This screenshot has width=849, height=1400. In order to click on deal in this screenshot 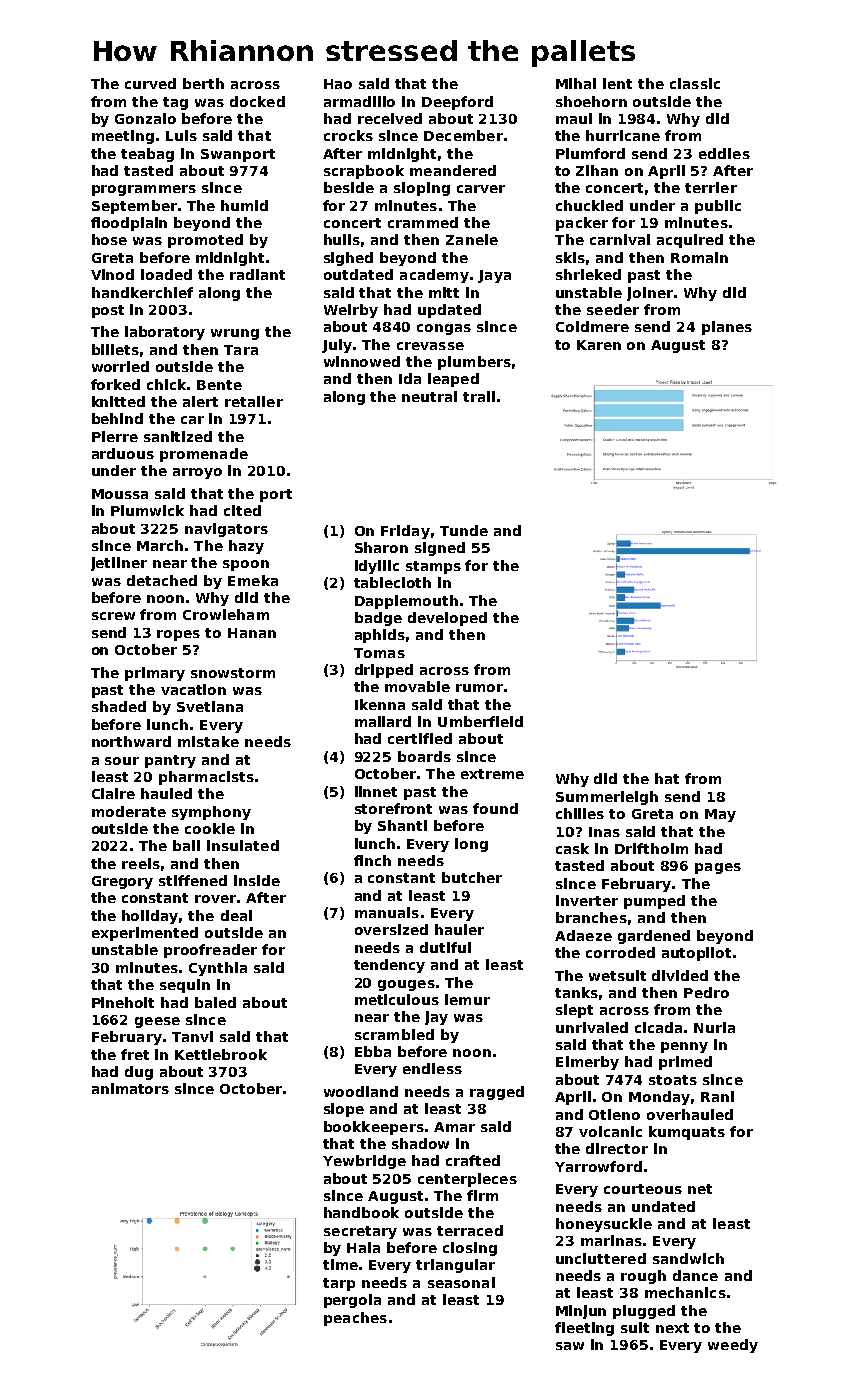, I will do `click(236, 915)`.
